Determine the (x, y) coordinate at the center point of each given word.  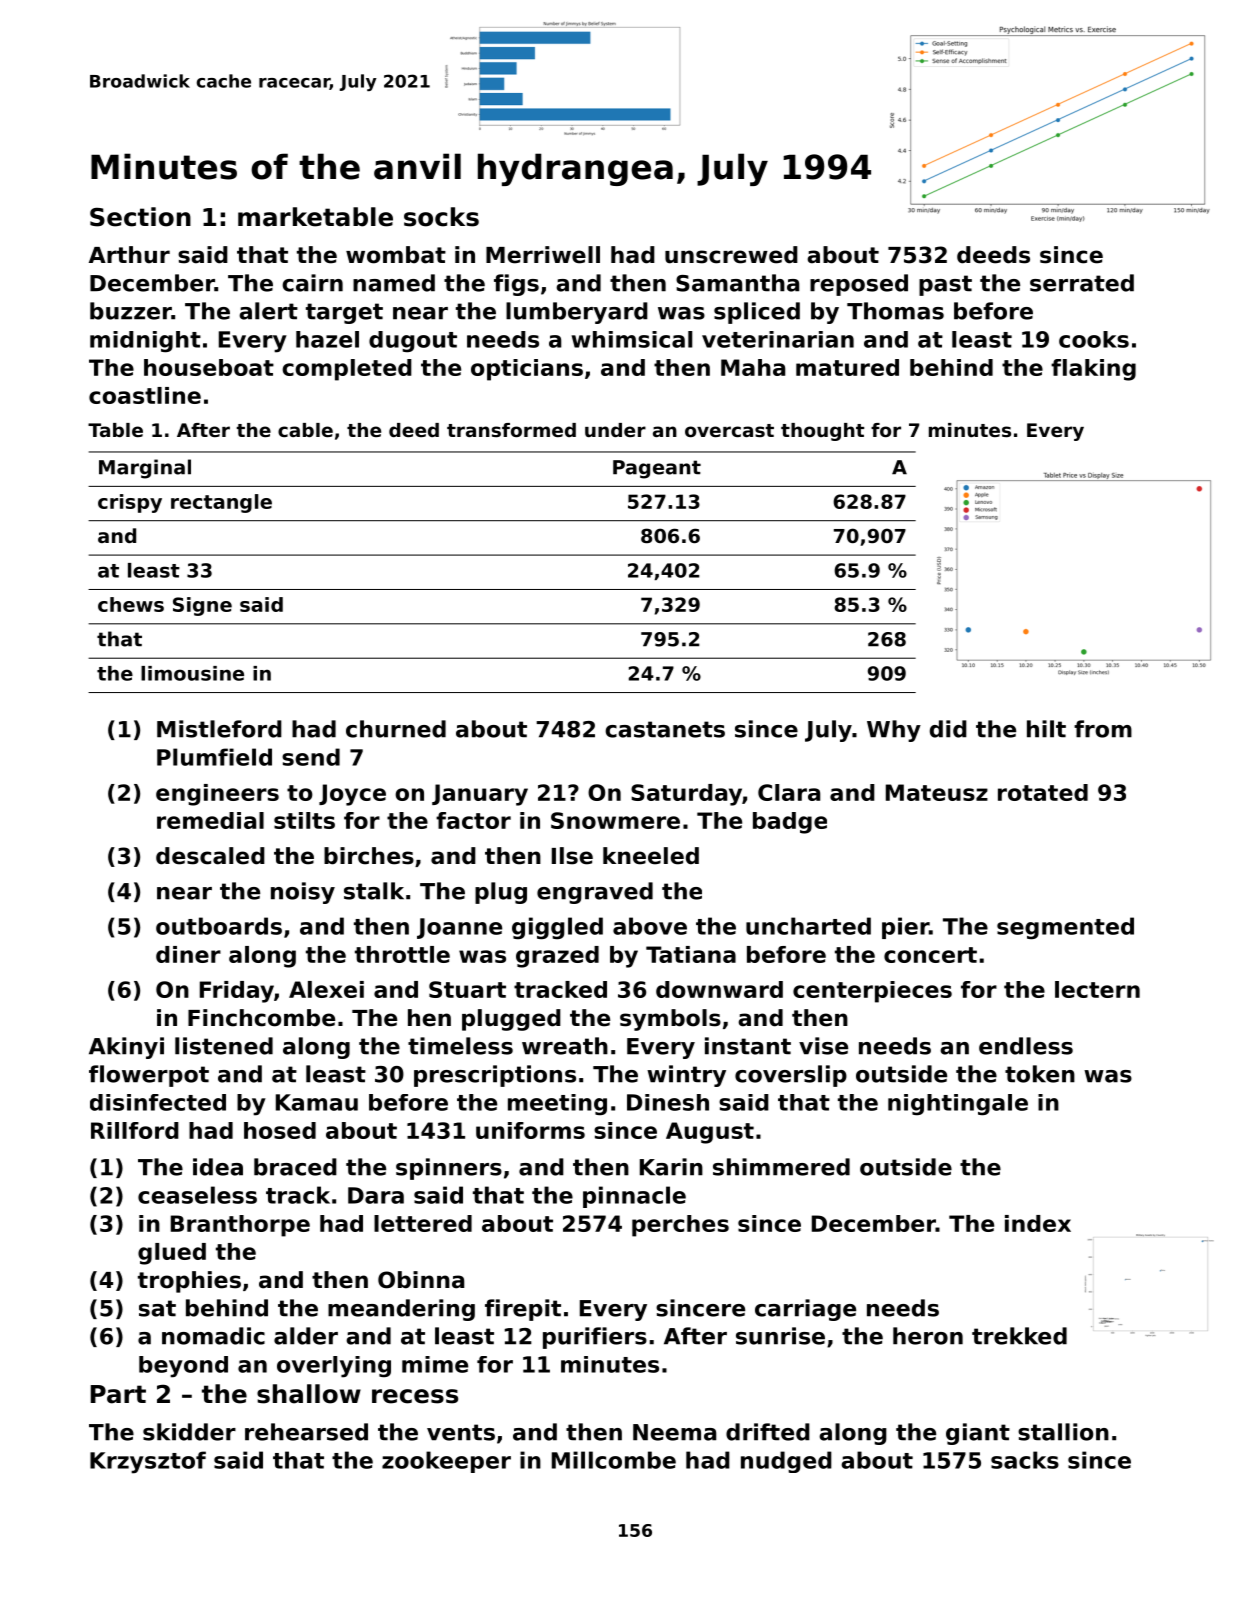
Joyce (352, 795)
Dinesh (668, 1102)
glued (172, 1254)
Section (140, 217)
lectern (1097, 989)
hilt (1046, 729)
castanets (665, 729)
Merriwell (543, 255)
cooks (1094, 339)
